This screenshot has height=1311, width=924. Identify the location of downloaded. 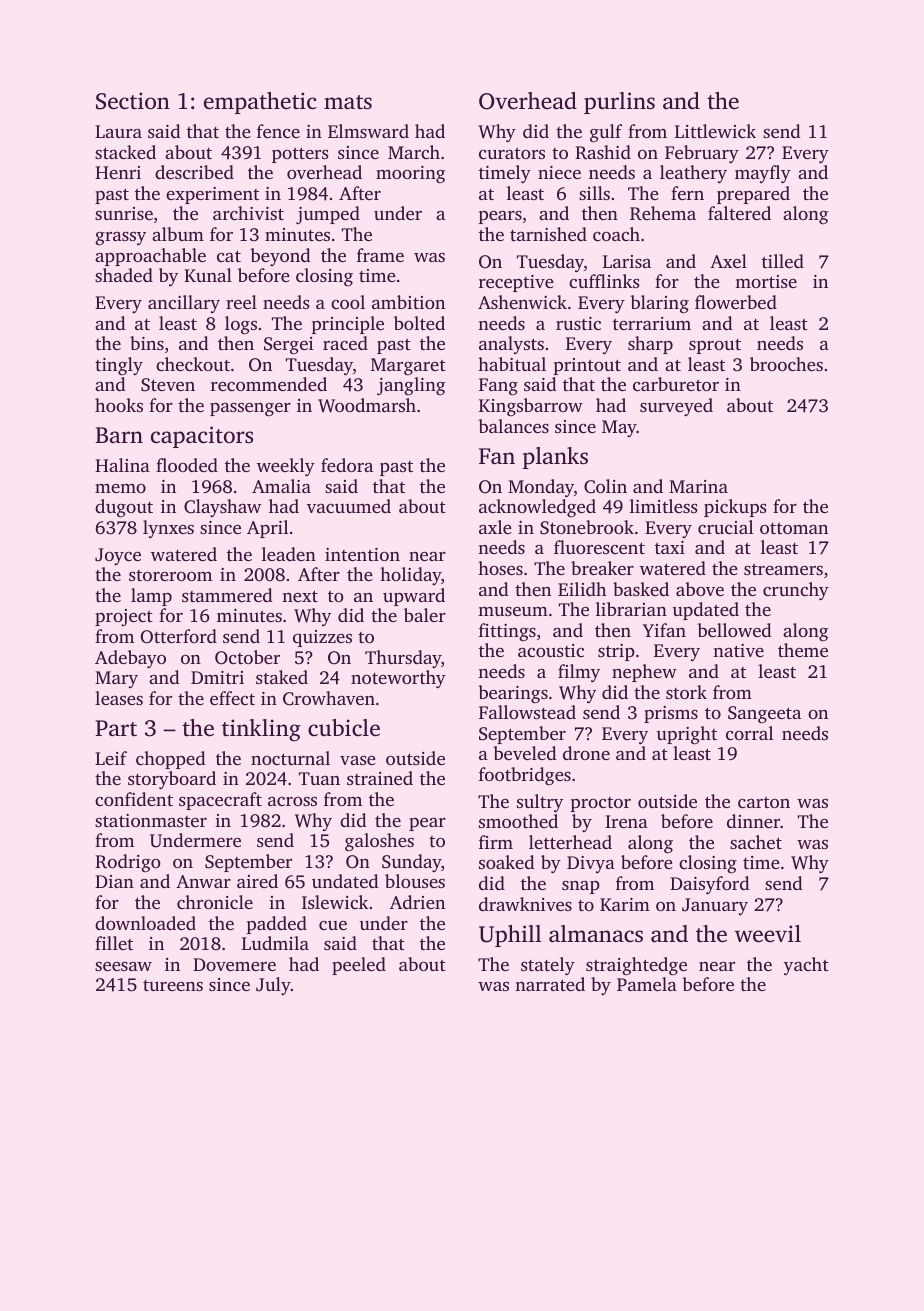
(145, 923).
